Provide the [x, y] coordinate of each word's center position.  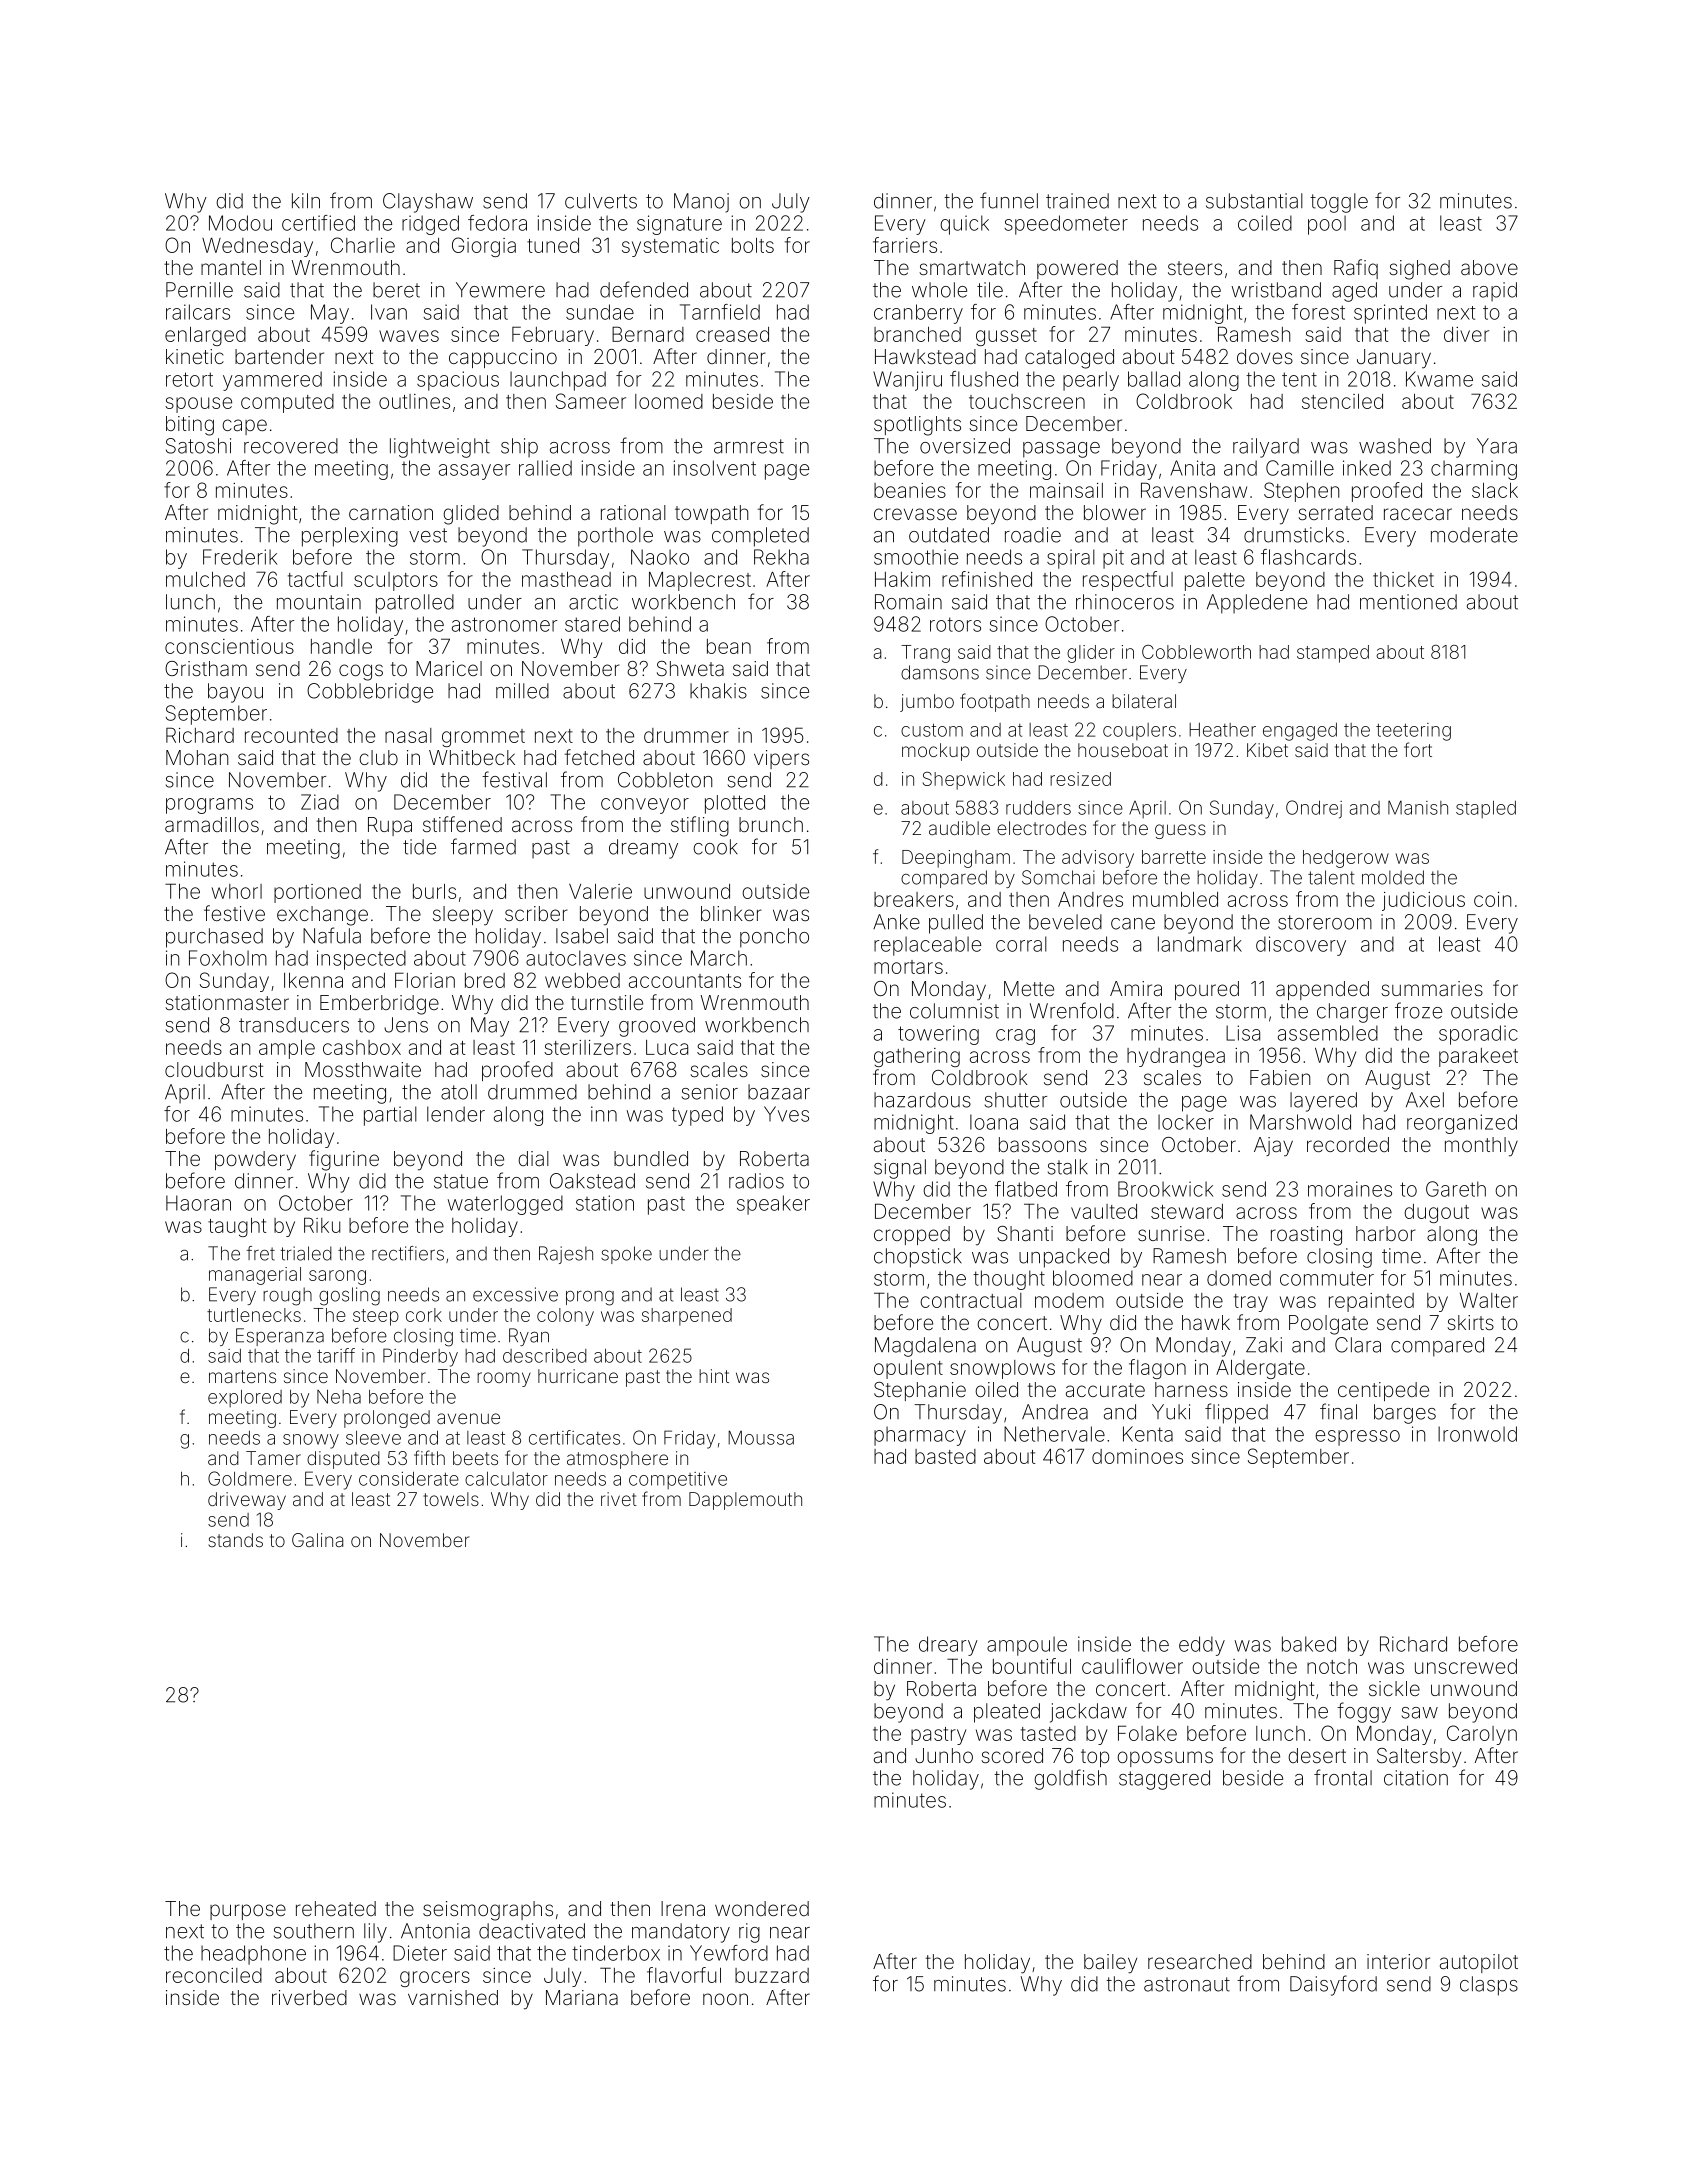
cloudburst [214, 1069]
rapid [1495, 291]
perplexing [350, 537]
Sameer [591, 401]
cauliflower [1132, 1666]
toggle [1339, 203]
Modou [240, 223]
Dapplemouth [745, 1501]
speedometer [1066, 225]
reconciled [214, 1975]
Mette [1029, 988]
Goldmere [250, 1478]
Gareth [1456, 1189]
